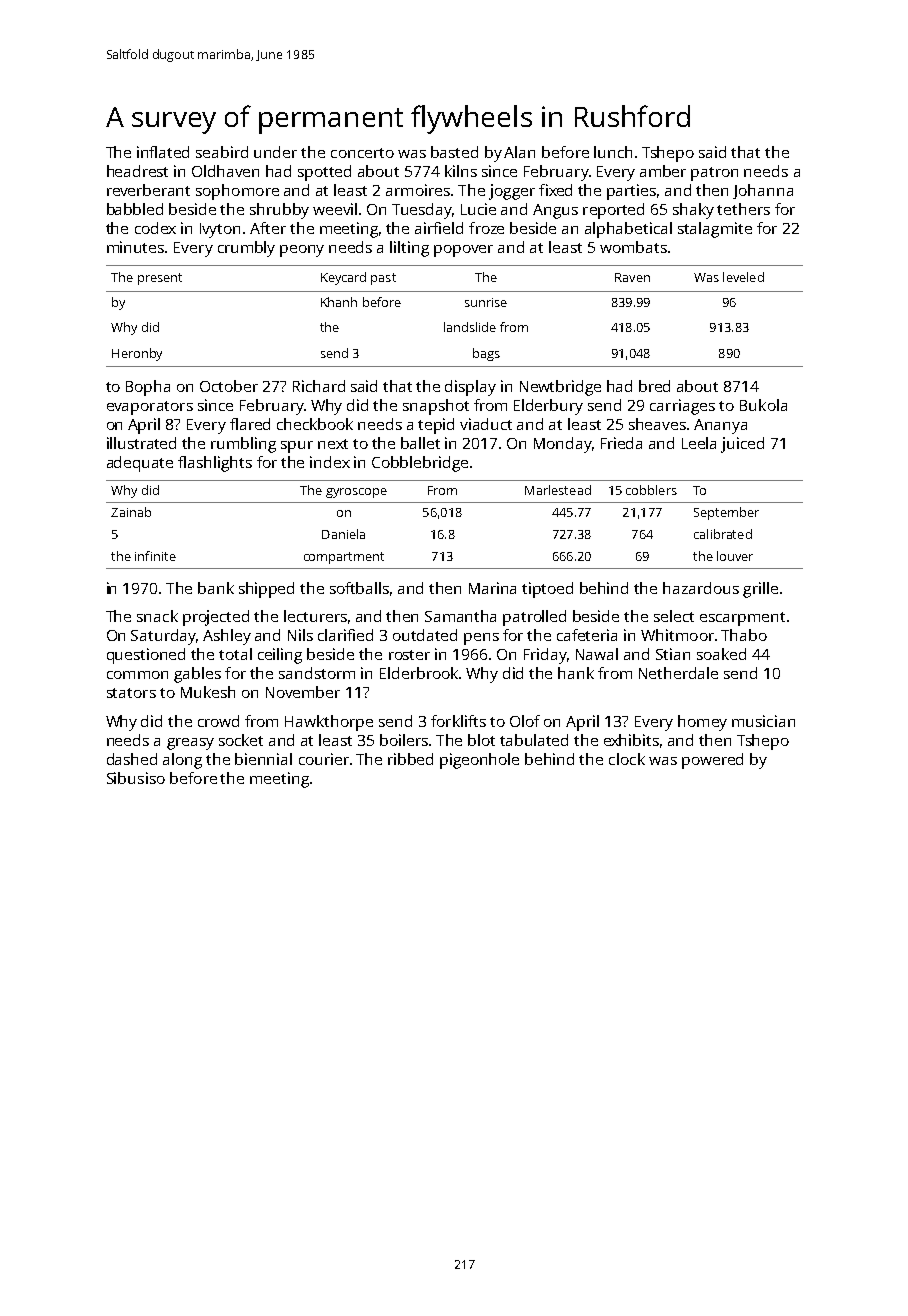 Image resolution: width=908 pixels, height=1316 pixels. Describe the element at coordinates (279, 211) in the screenshot. I see `shrubby` at that location.
